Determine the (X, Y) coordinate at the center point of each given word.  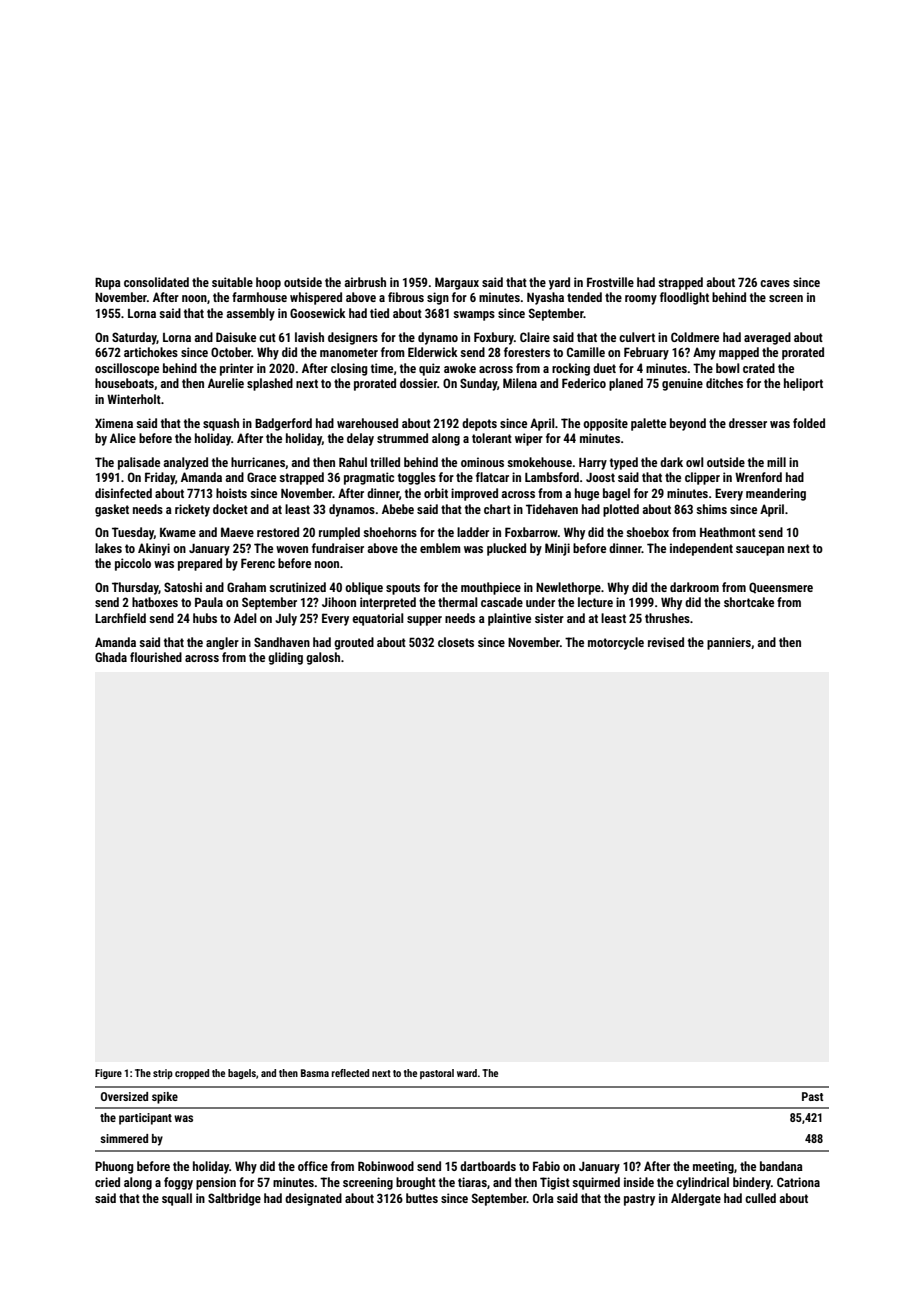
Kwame (178, 532)
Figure (108, 1074)
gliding (285, 658)
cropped (192, 1074)
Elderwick (433, 352)
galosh (323, 658)
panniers (729, 643)
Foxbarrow (531, 532)
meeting (713, 1167)
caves (775, 283)
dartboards (488, 1166)
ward (467, 1073)
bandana (781, 1166)
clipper (702, 478)
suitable (232, 282)
